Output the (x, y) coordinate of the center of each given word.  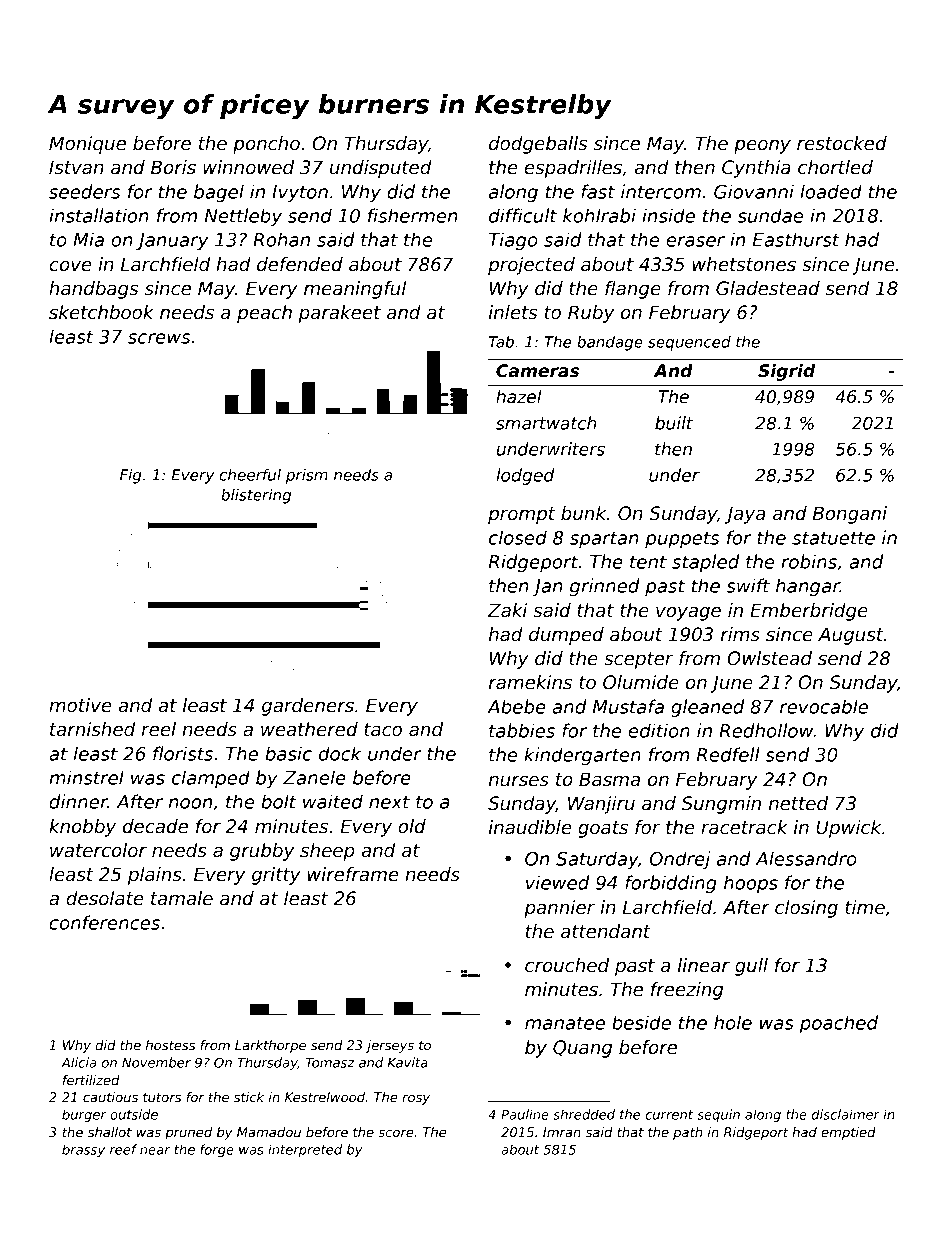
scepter (638, 660)
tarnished (93, 729)
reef (123, 1149)
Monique (87, 145)
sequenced (689, 343)
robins (809, 561)
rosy (416, 1099)
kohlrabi (599, 215)
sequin (718, 1115)
